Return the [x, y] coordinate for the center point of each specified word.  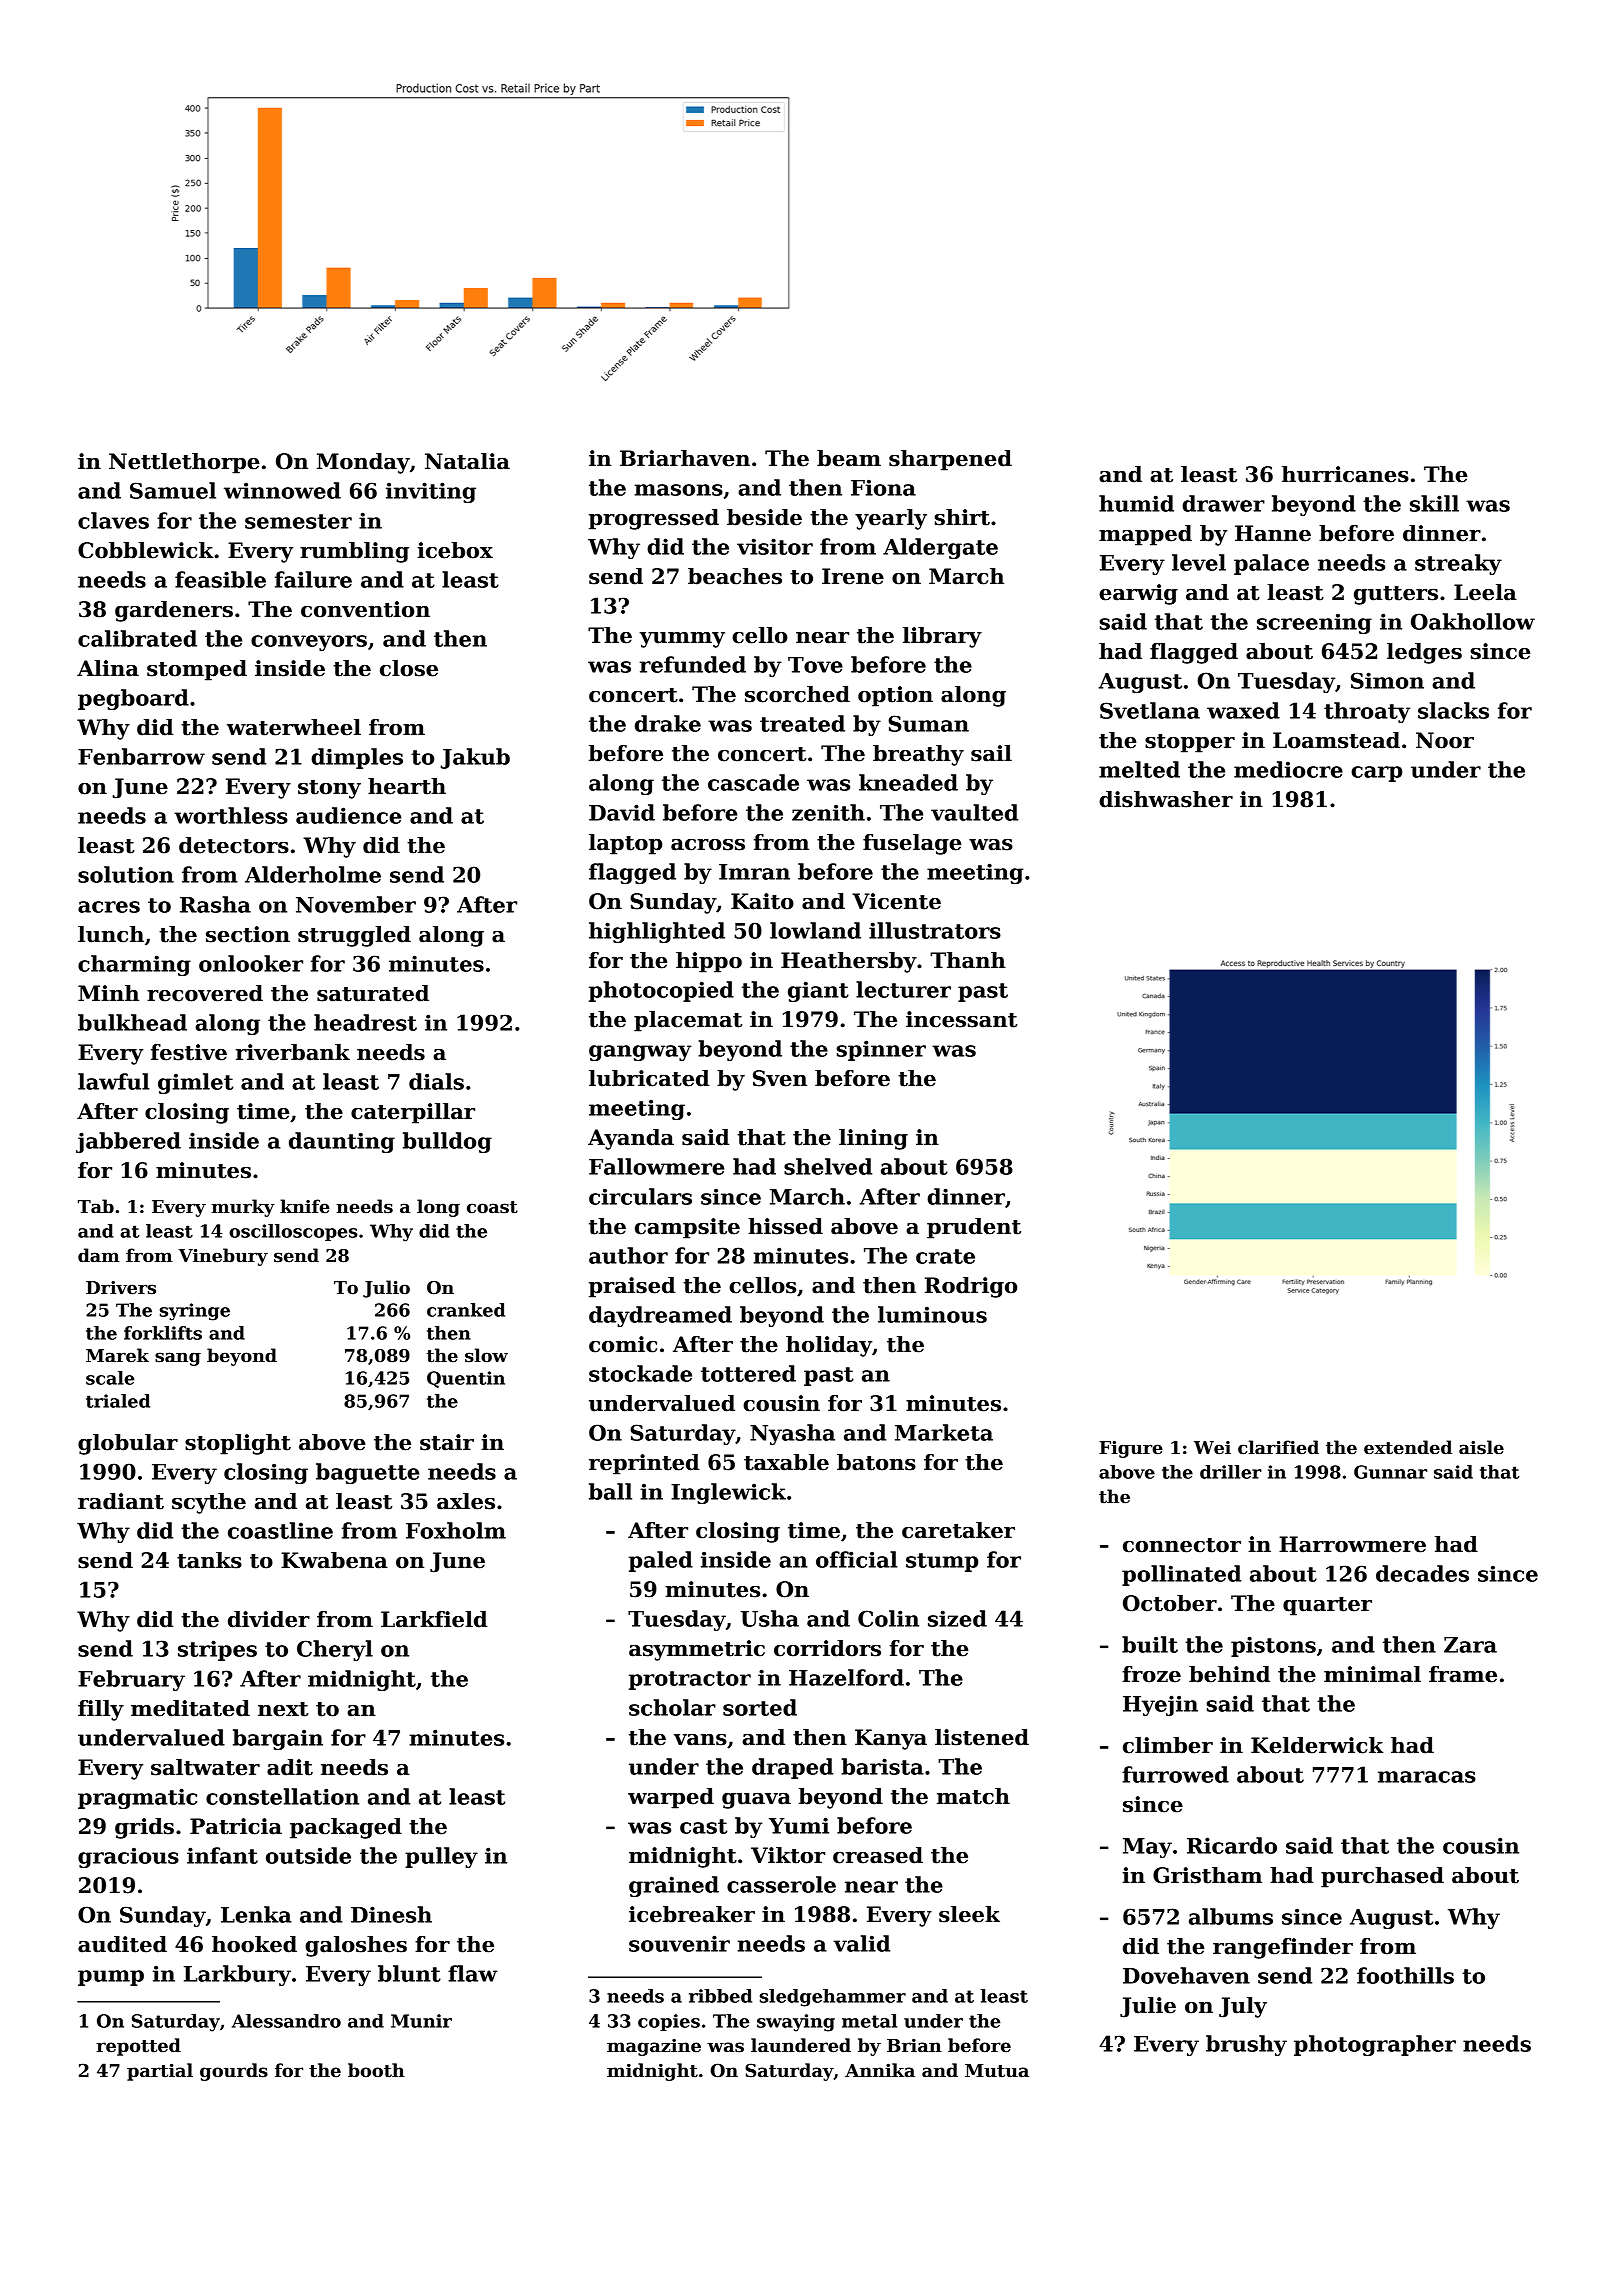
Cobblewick [146, 550]
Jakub [475, 758]
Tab [96, 1206]
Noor [1445, 740]
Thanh [968, 960]
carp [1376, 774]
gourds [234, 2072]
